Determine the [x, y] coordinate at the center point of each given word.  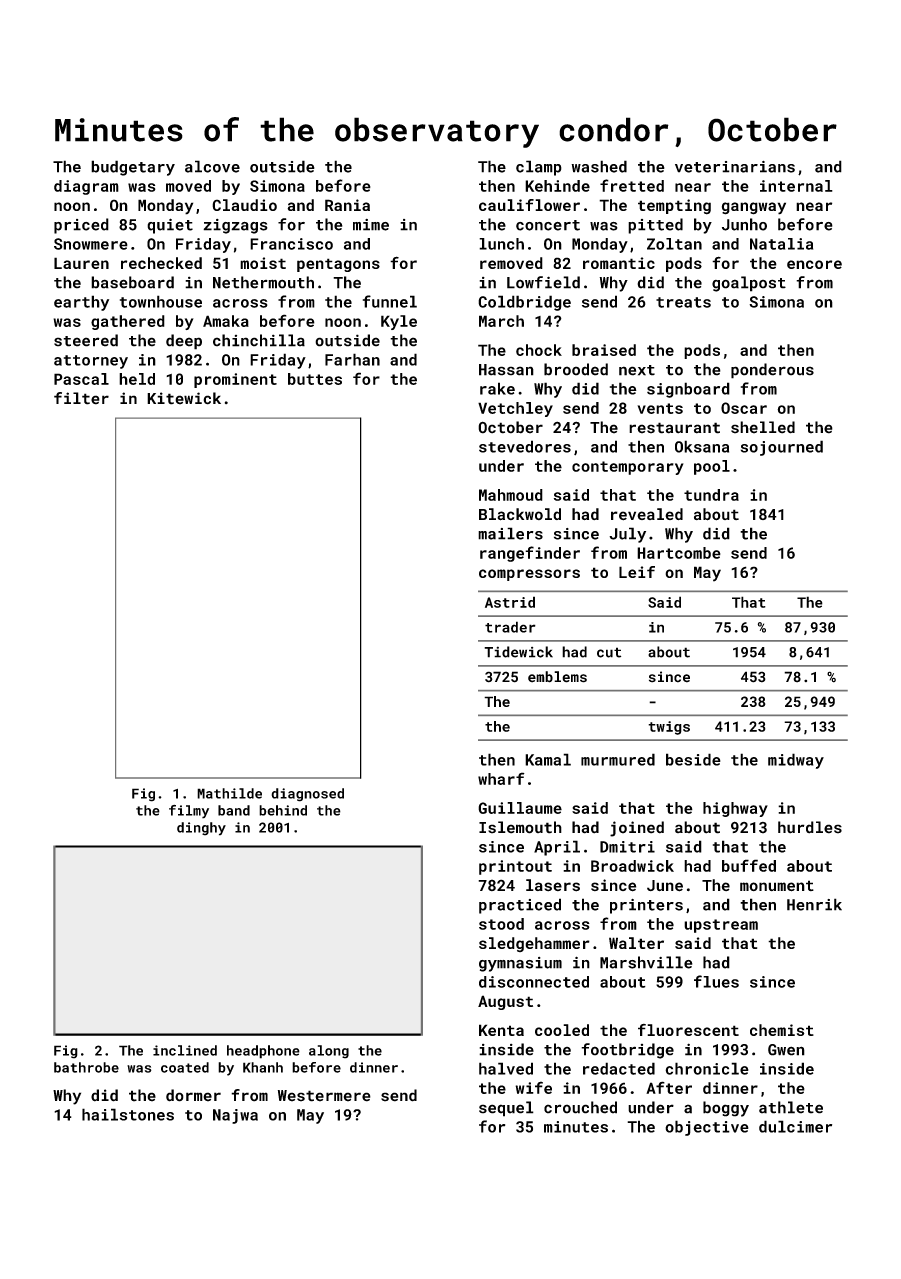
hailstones [128, 1114]
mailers [510, 533]
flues [716, 981]
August [505, 1002]
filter [81, 398]
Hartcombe [679, 553]
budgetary [133, 168]
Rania [347, 205]
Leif [637, 572]
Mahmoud [511, 495]
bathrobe [86, 1067]
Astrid [510, 602]
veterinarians [735, 167]
